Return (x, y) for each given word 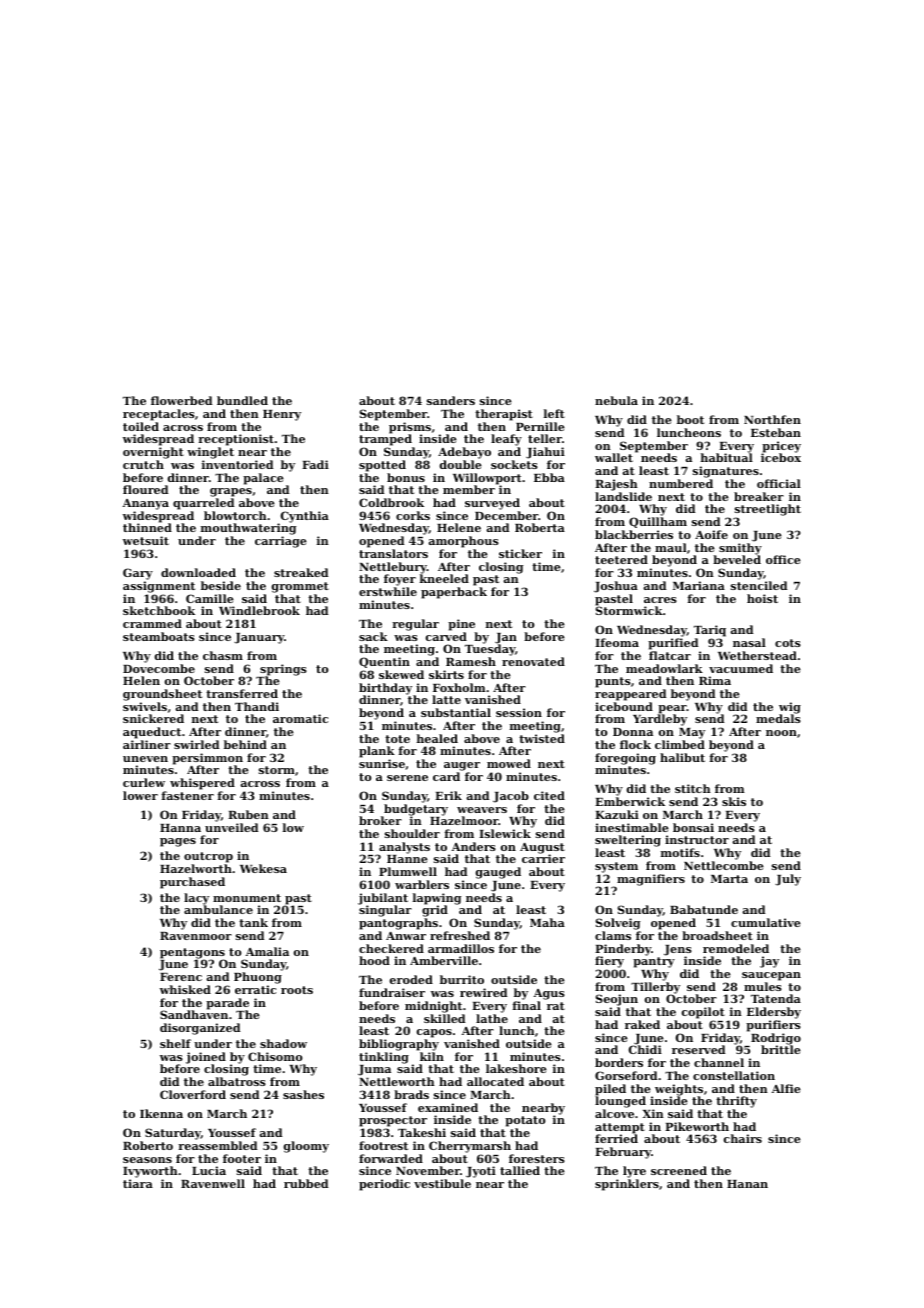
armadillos (461, 948)
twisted (542, 738)
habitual (727, 458)
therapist (504, 415)
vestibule (442, 1183)
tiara (138, 1183)
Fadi (315, 464)
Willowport (487, 479)
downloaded (198, 572)
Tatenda (776, 998)
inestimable (632, 827)
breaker (759, 496)
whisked (185, 989)
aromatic (300, 718)
